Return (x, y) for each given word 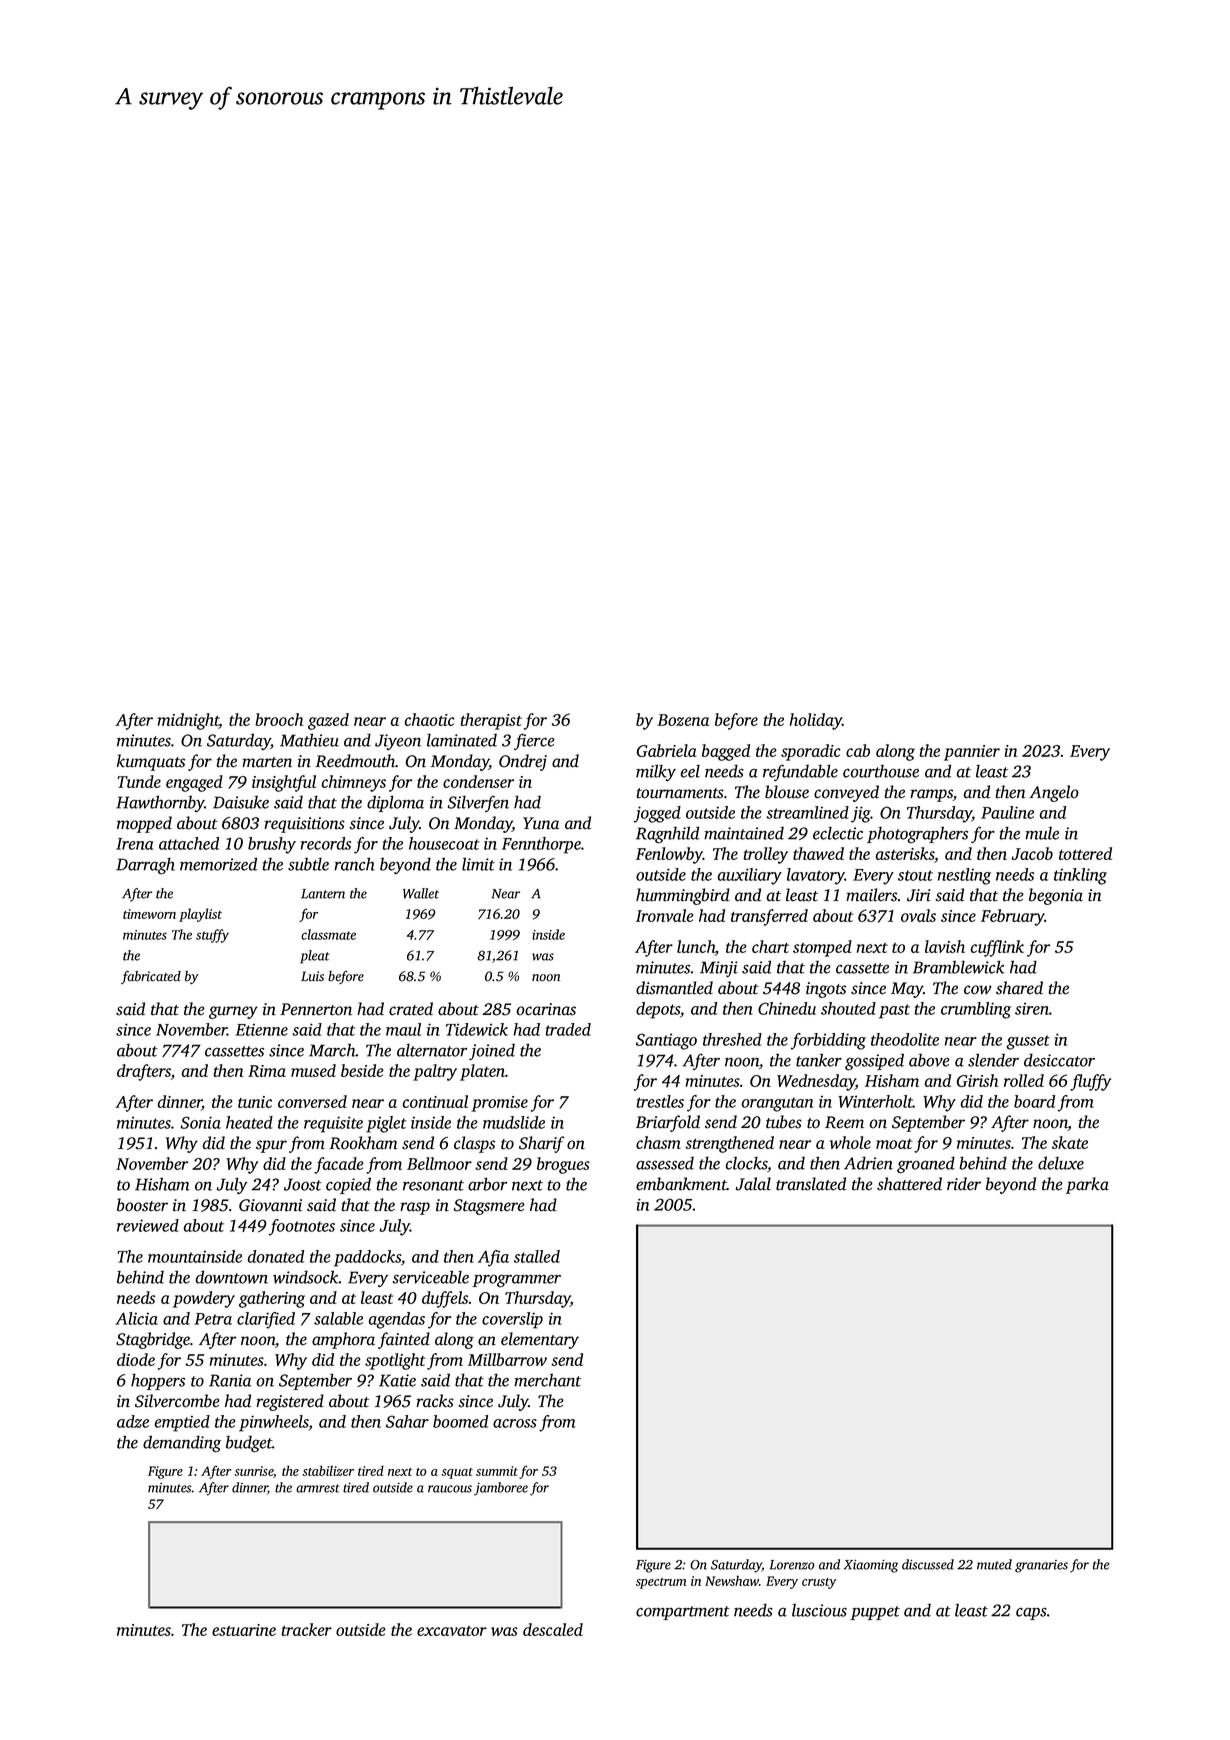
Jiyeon (398, 742)
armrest (318, 1488)
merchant (547, 1380)
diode (136, 1359)
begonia (1056, 896)
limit (478, 864)
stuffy (212, 936)
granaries (1041, 1566)
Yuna (541, 823)
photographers (917, 835)
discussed (928, 1564)
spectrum (661, 1583)
